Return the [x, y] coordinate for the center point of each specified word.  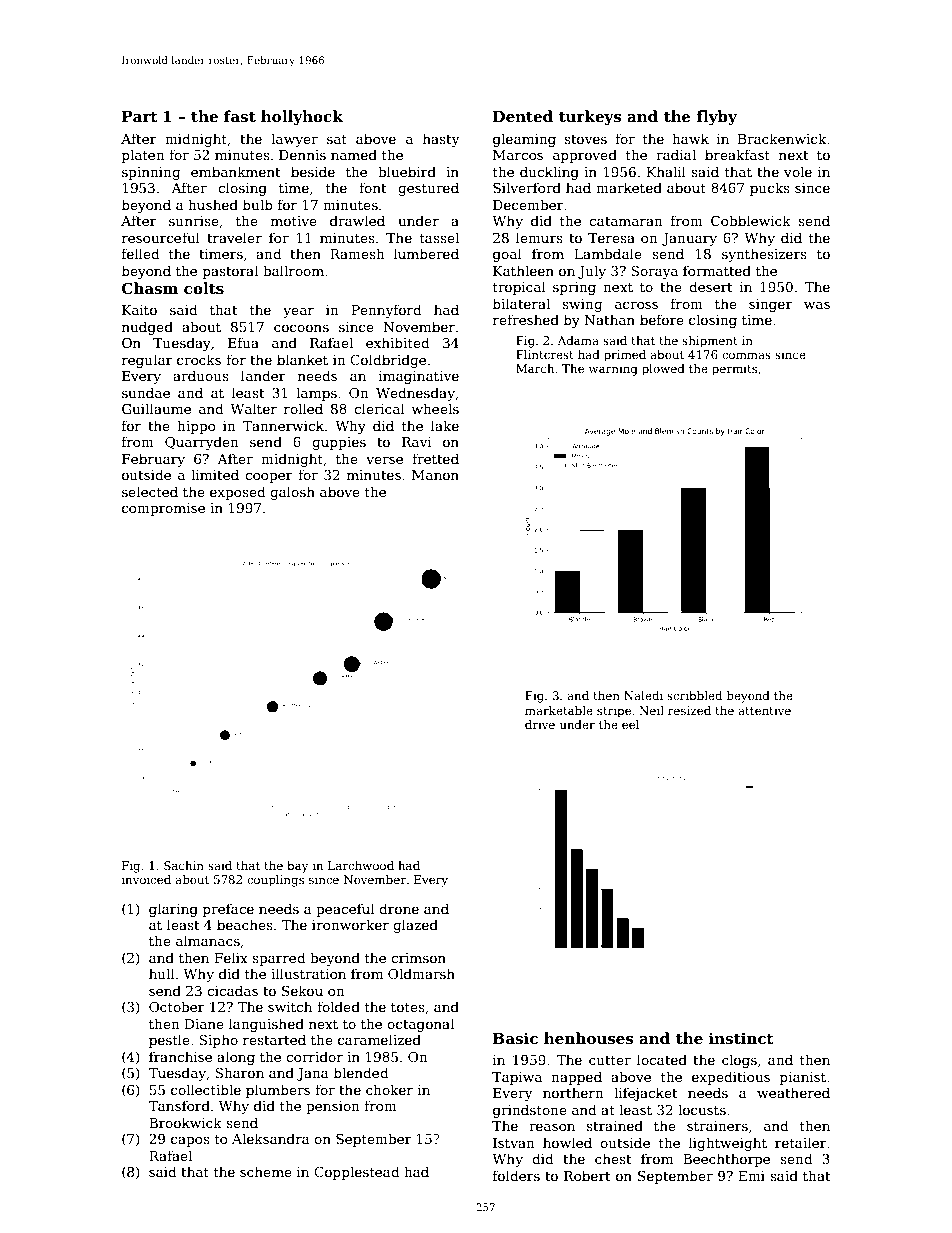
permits [734, 370]
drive [540, 724]
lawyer [294, 140]
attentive [764, 710]
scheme [266, 1171]
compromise [163, 509]
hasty [441, 140]
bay [297, 867]
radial [676, 154]
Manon [435, 475]
